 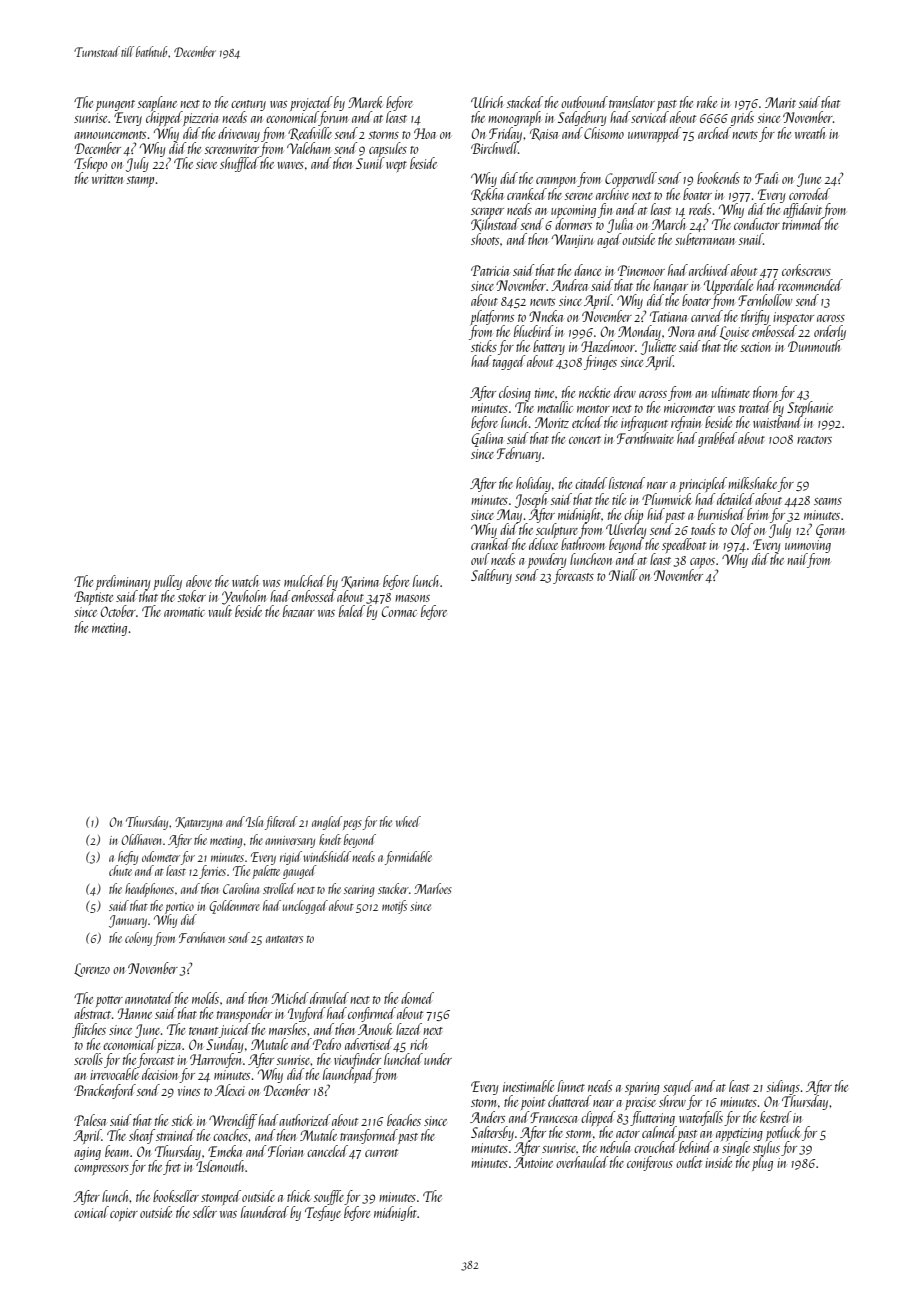 What do you see at coordinates (783, 1087) in the screenshot?
I see `sidings` at bounding box center [783, 1087].
